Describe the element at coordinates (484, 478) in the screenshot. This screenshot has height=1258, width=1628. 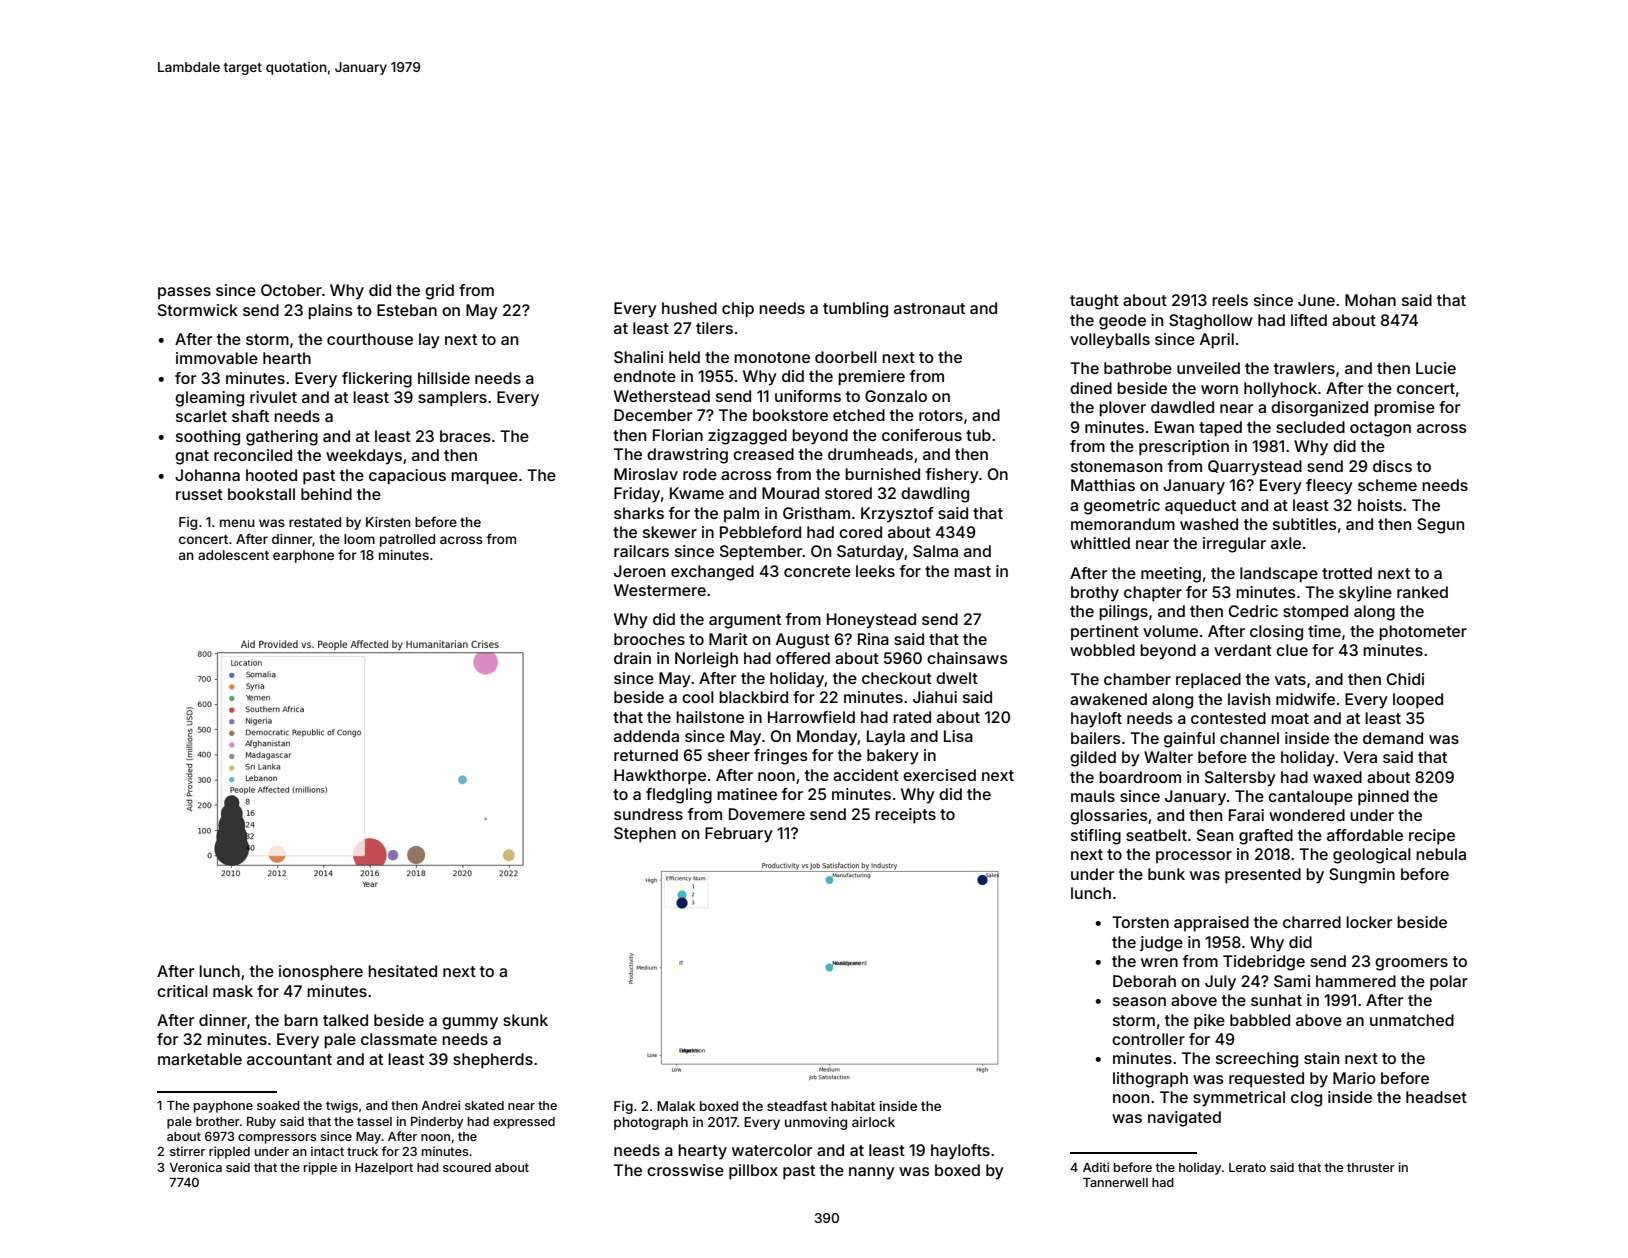
I see `marquee` at that location.
